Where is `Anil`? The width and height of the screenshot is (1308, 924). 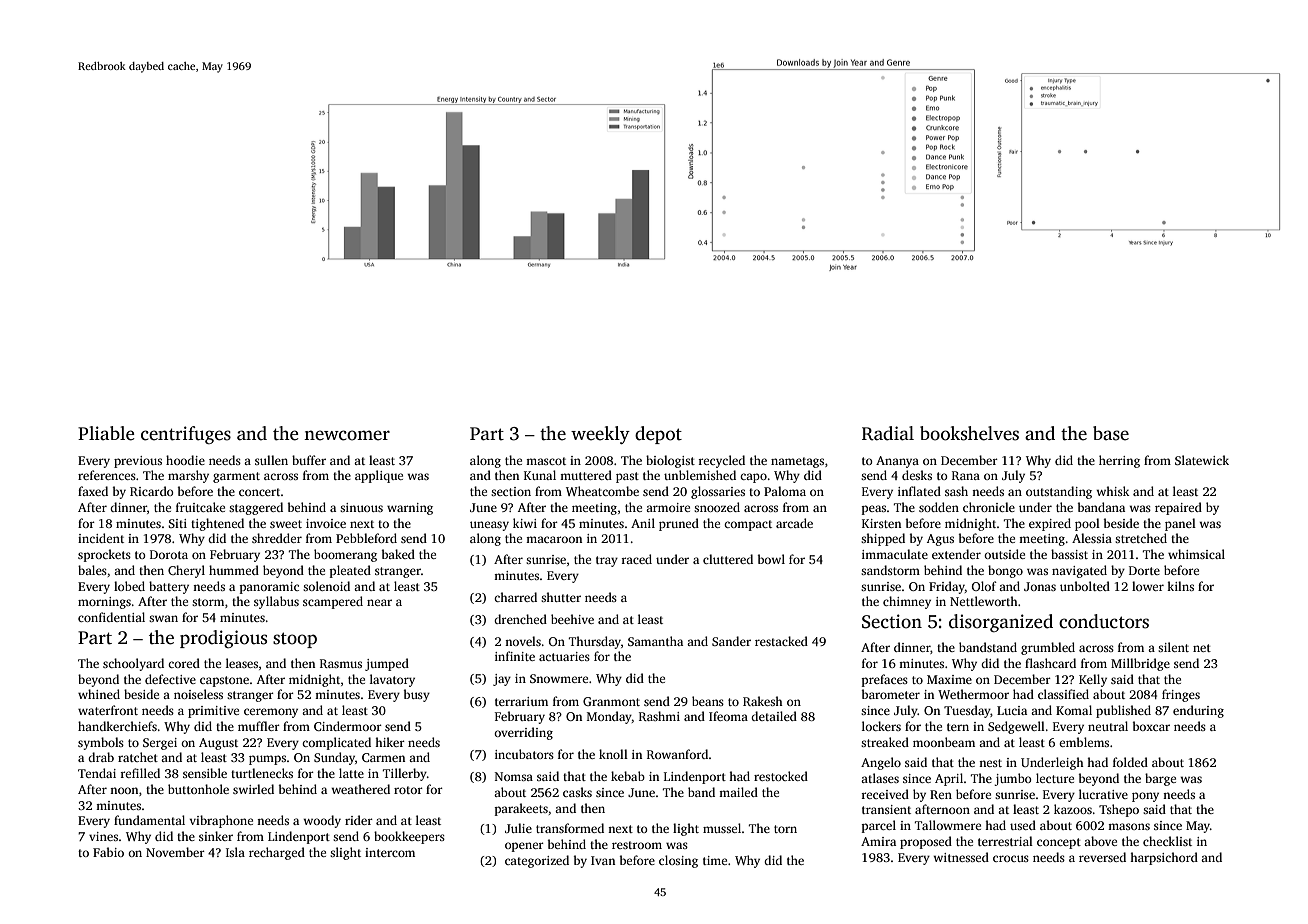 Anil is located at coordinates (643, 523).
